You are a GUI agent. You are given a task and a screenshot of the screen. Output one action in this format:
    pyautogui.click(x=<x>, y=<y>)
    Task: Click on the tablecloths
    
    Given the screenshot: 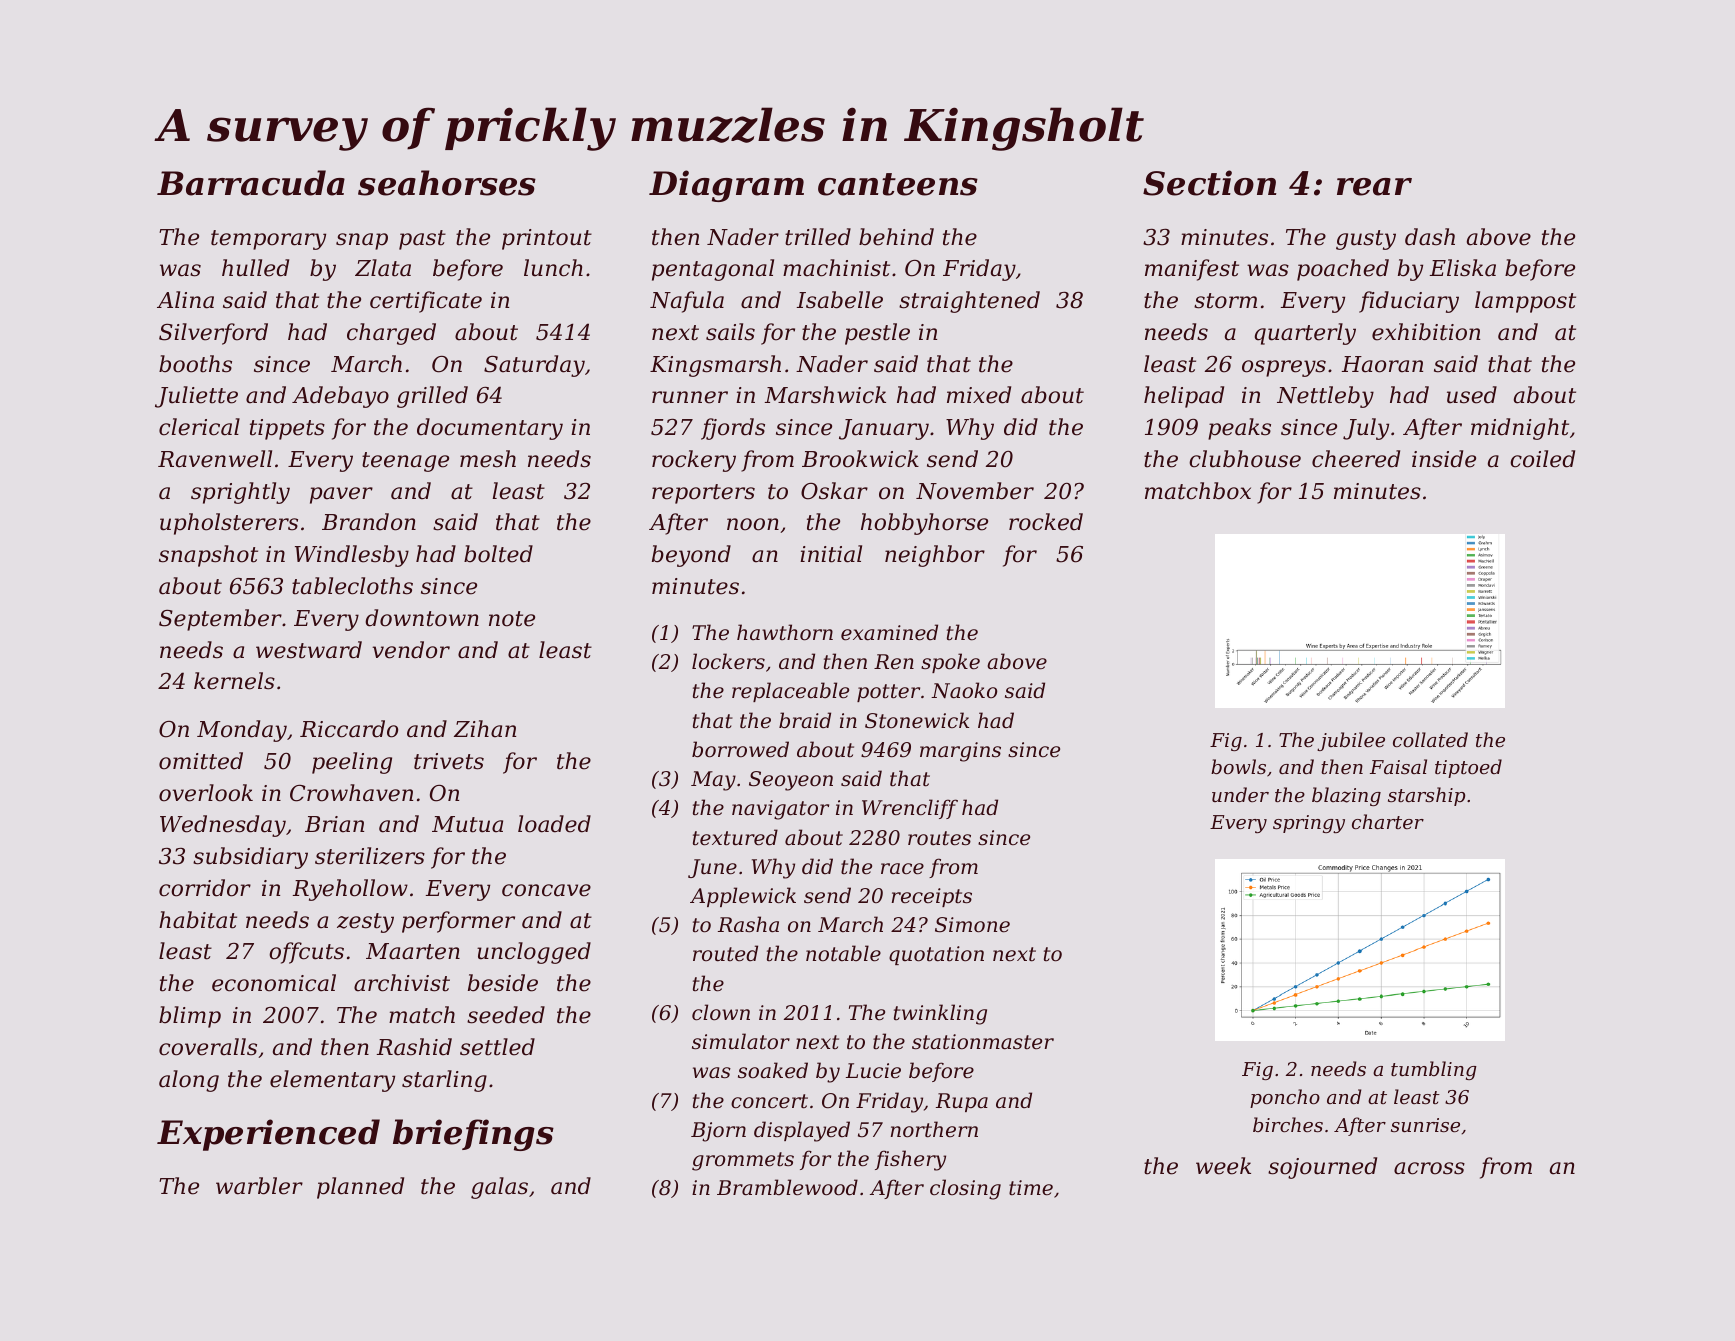 What is the action you would take?
    pyautogui.click(x=352, y=586)
